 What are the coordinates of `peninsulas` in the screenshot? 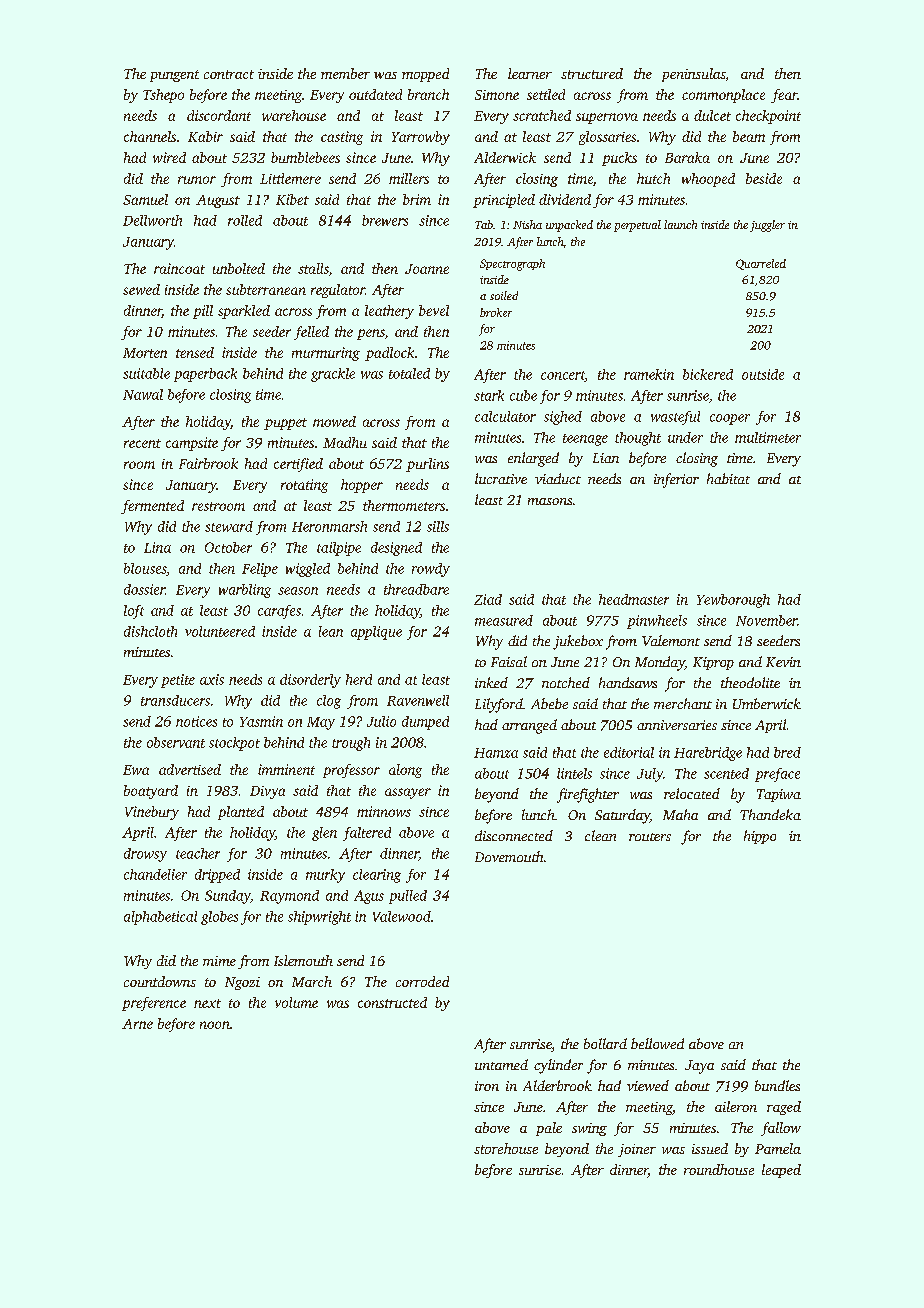 It's located at (693, 75).
